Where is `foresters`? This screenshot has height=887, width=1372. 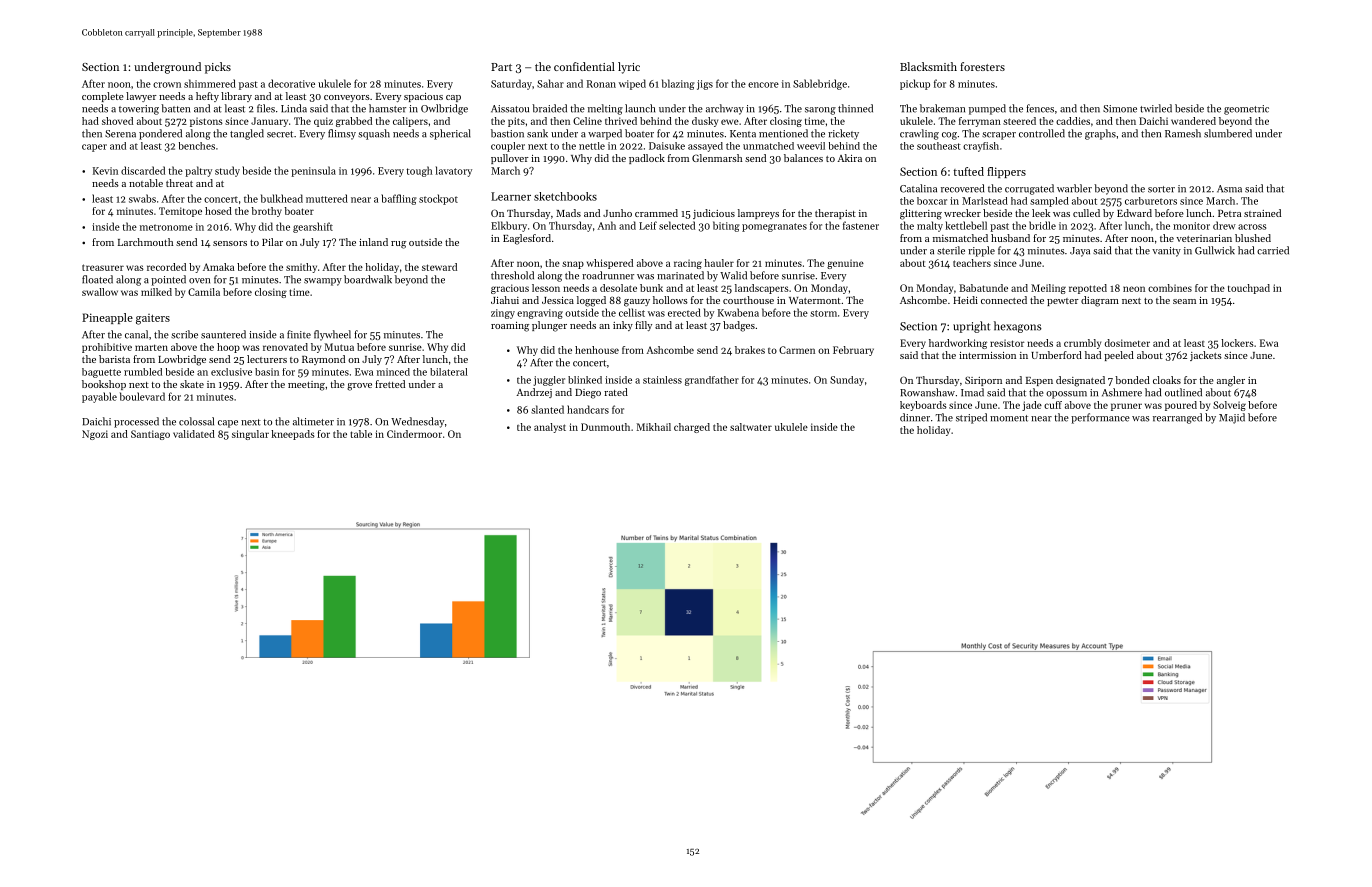
foresters is located at coordinates (982, 66).
